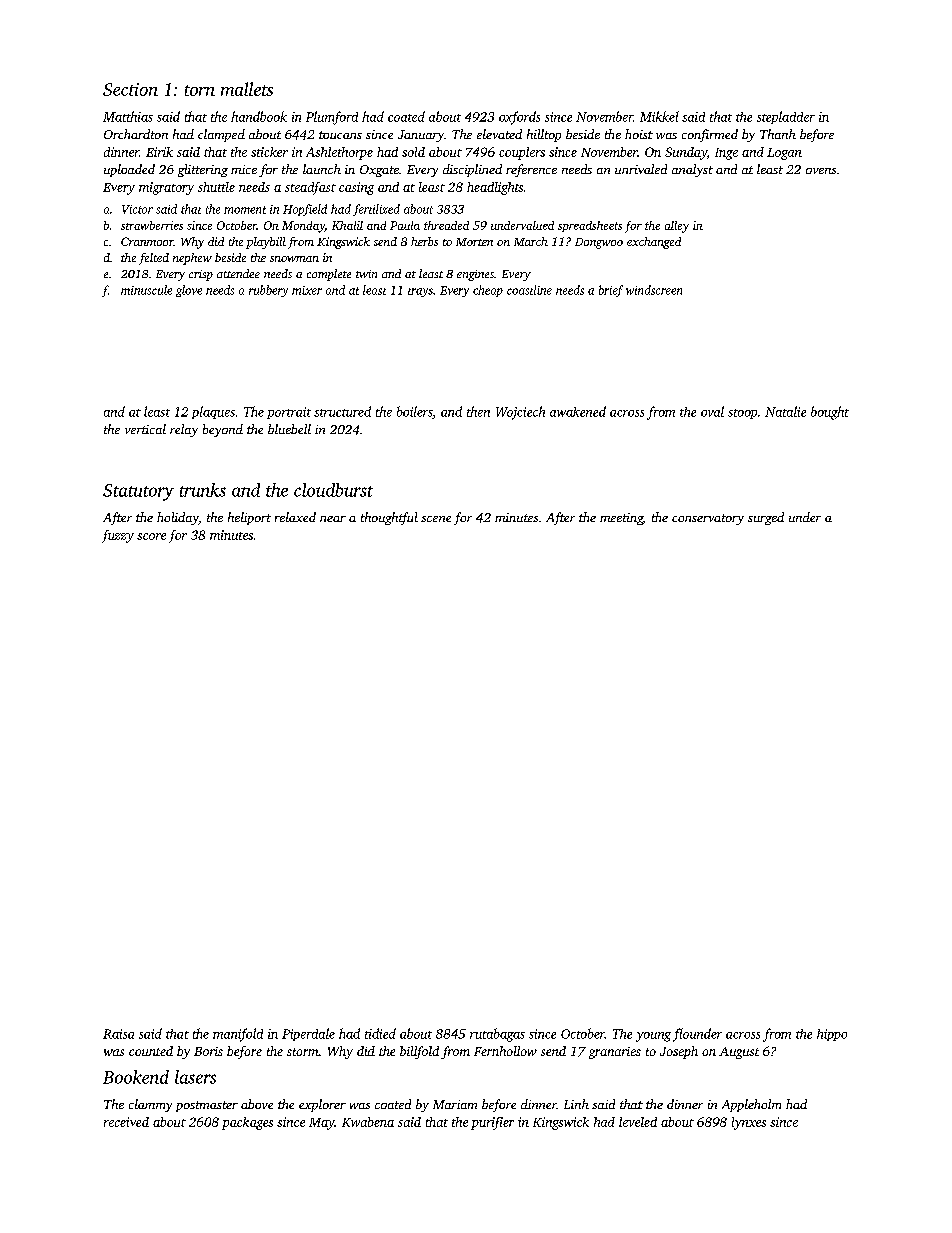  Describe the element at coordinates (659, 116) in the screenshot. I see `Mikkel` at that location.
